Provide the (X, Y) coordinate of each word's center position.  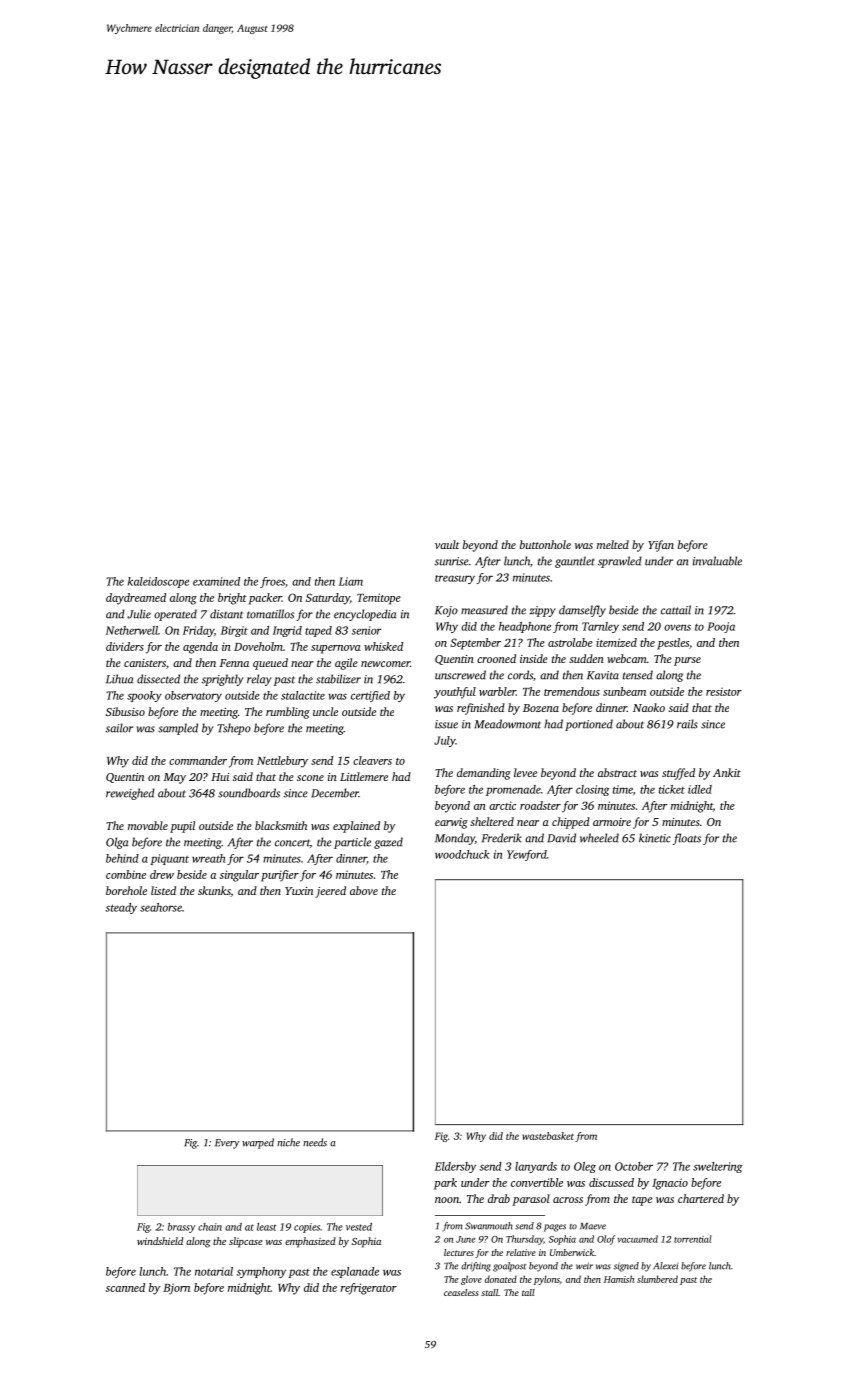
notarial (214, 1271)
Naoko (649, 707)
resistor (724, 691)
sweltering (717, 1167)
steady (121, 908)
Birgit (234, 631)
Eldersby (455, 1167)
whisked (383, 646)
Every (227, 1144)
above (364, 890)
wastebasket (548, 1136)
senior (366, 630)
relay (259, 680)
